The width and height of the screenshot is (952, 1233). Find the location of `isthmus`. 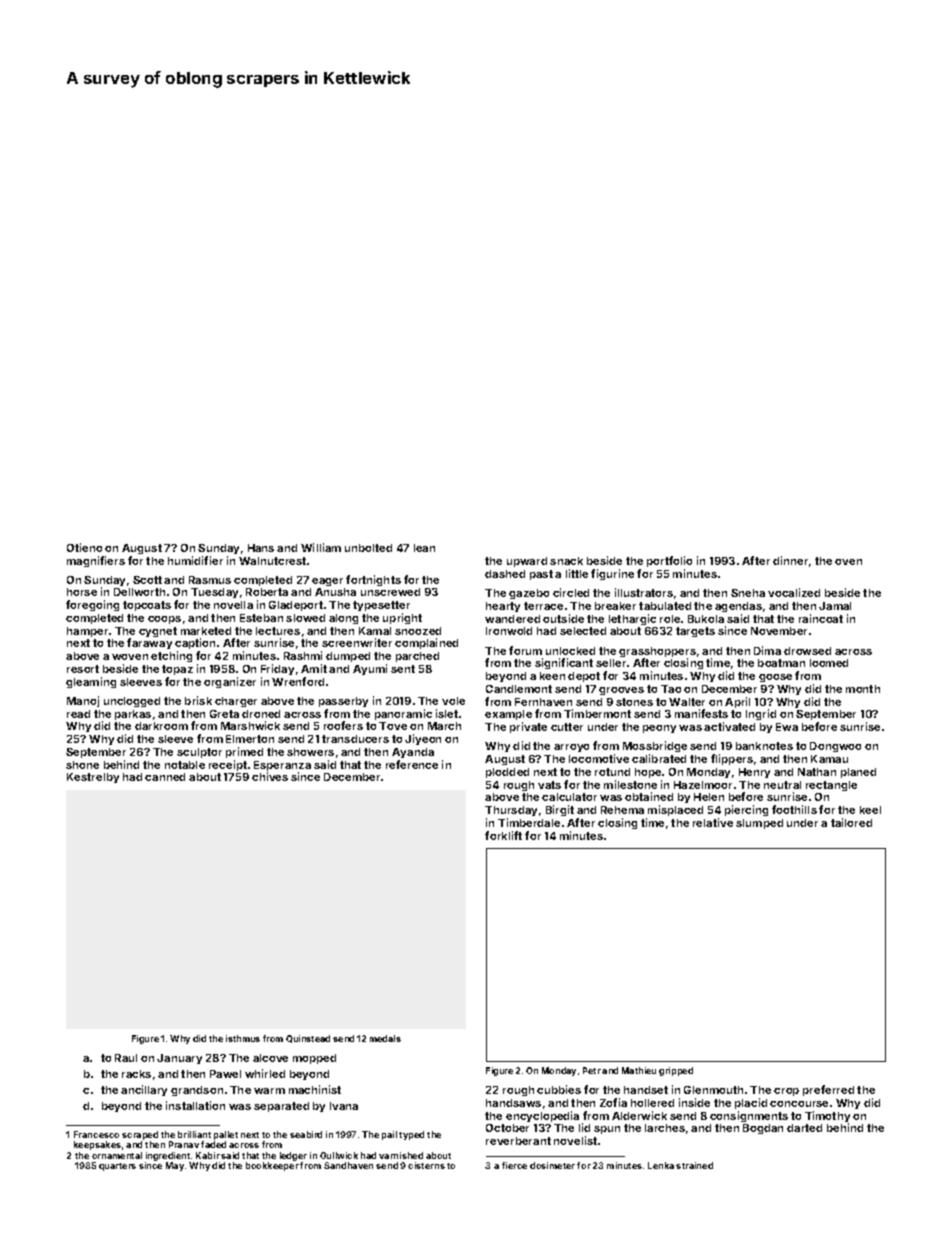

isthmus is located at coordinates (243, 1038).
